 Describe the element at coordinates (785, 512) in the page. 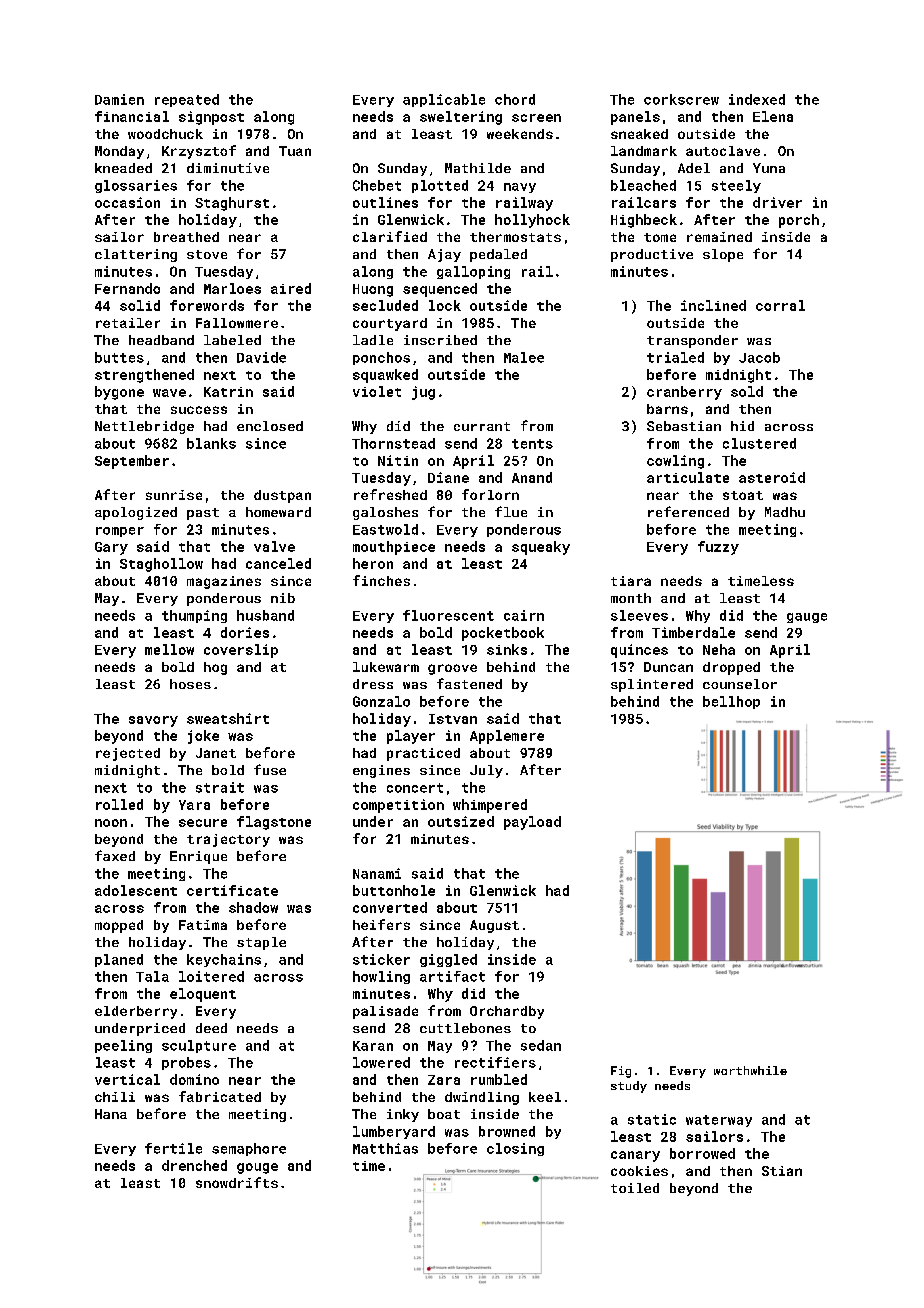

I see `Madhu` at that location.
